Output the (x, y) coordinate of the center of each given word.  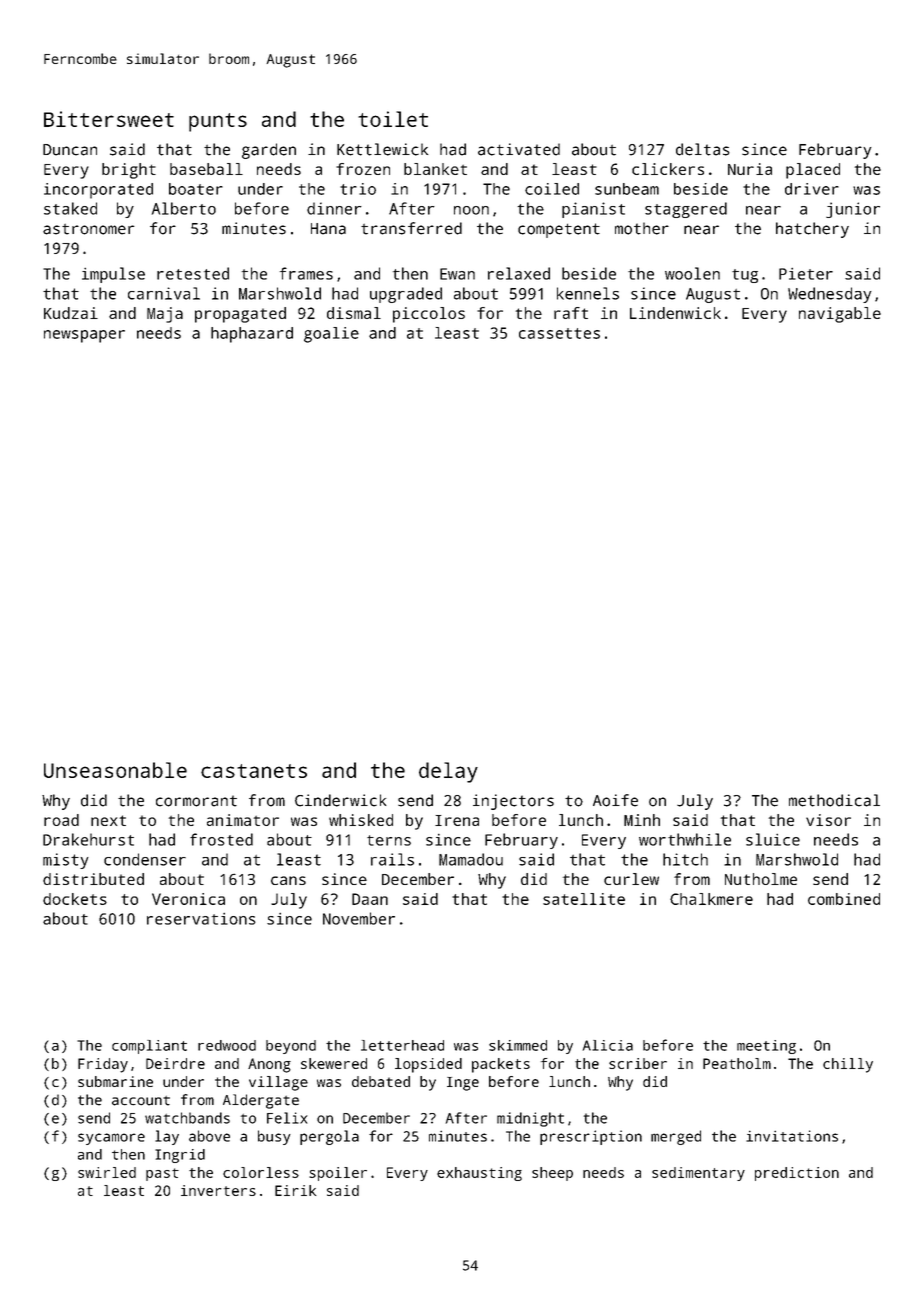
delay (448, 772)
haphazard (252, 335)
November (359, 918)
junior (853, 210)
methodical (834, 800)
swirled (107, 1172)
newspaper (84, 336)
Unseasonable (115, 770)
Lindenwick (675, 313)
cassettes (559, 333)
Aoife (615, 800)
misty (66, 861)
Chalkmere (711, 899)
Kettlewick (382, 149)
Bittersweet (109, 119)
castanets (254, 771)
